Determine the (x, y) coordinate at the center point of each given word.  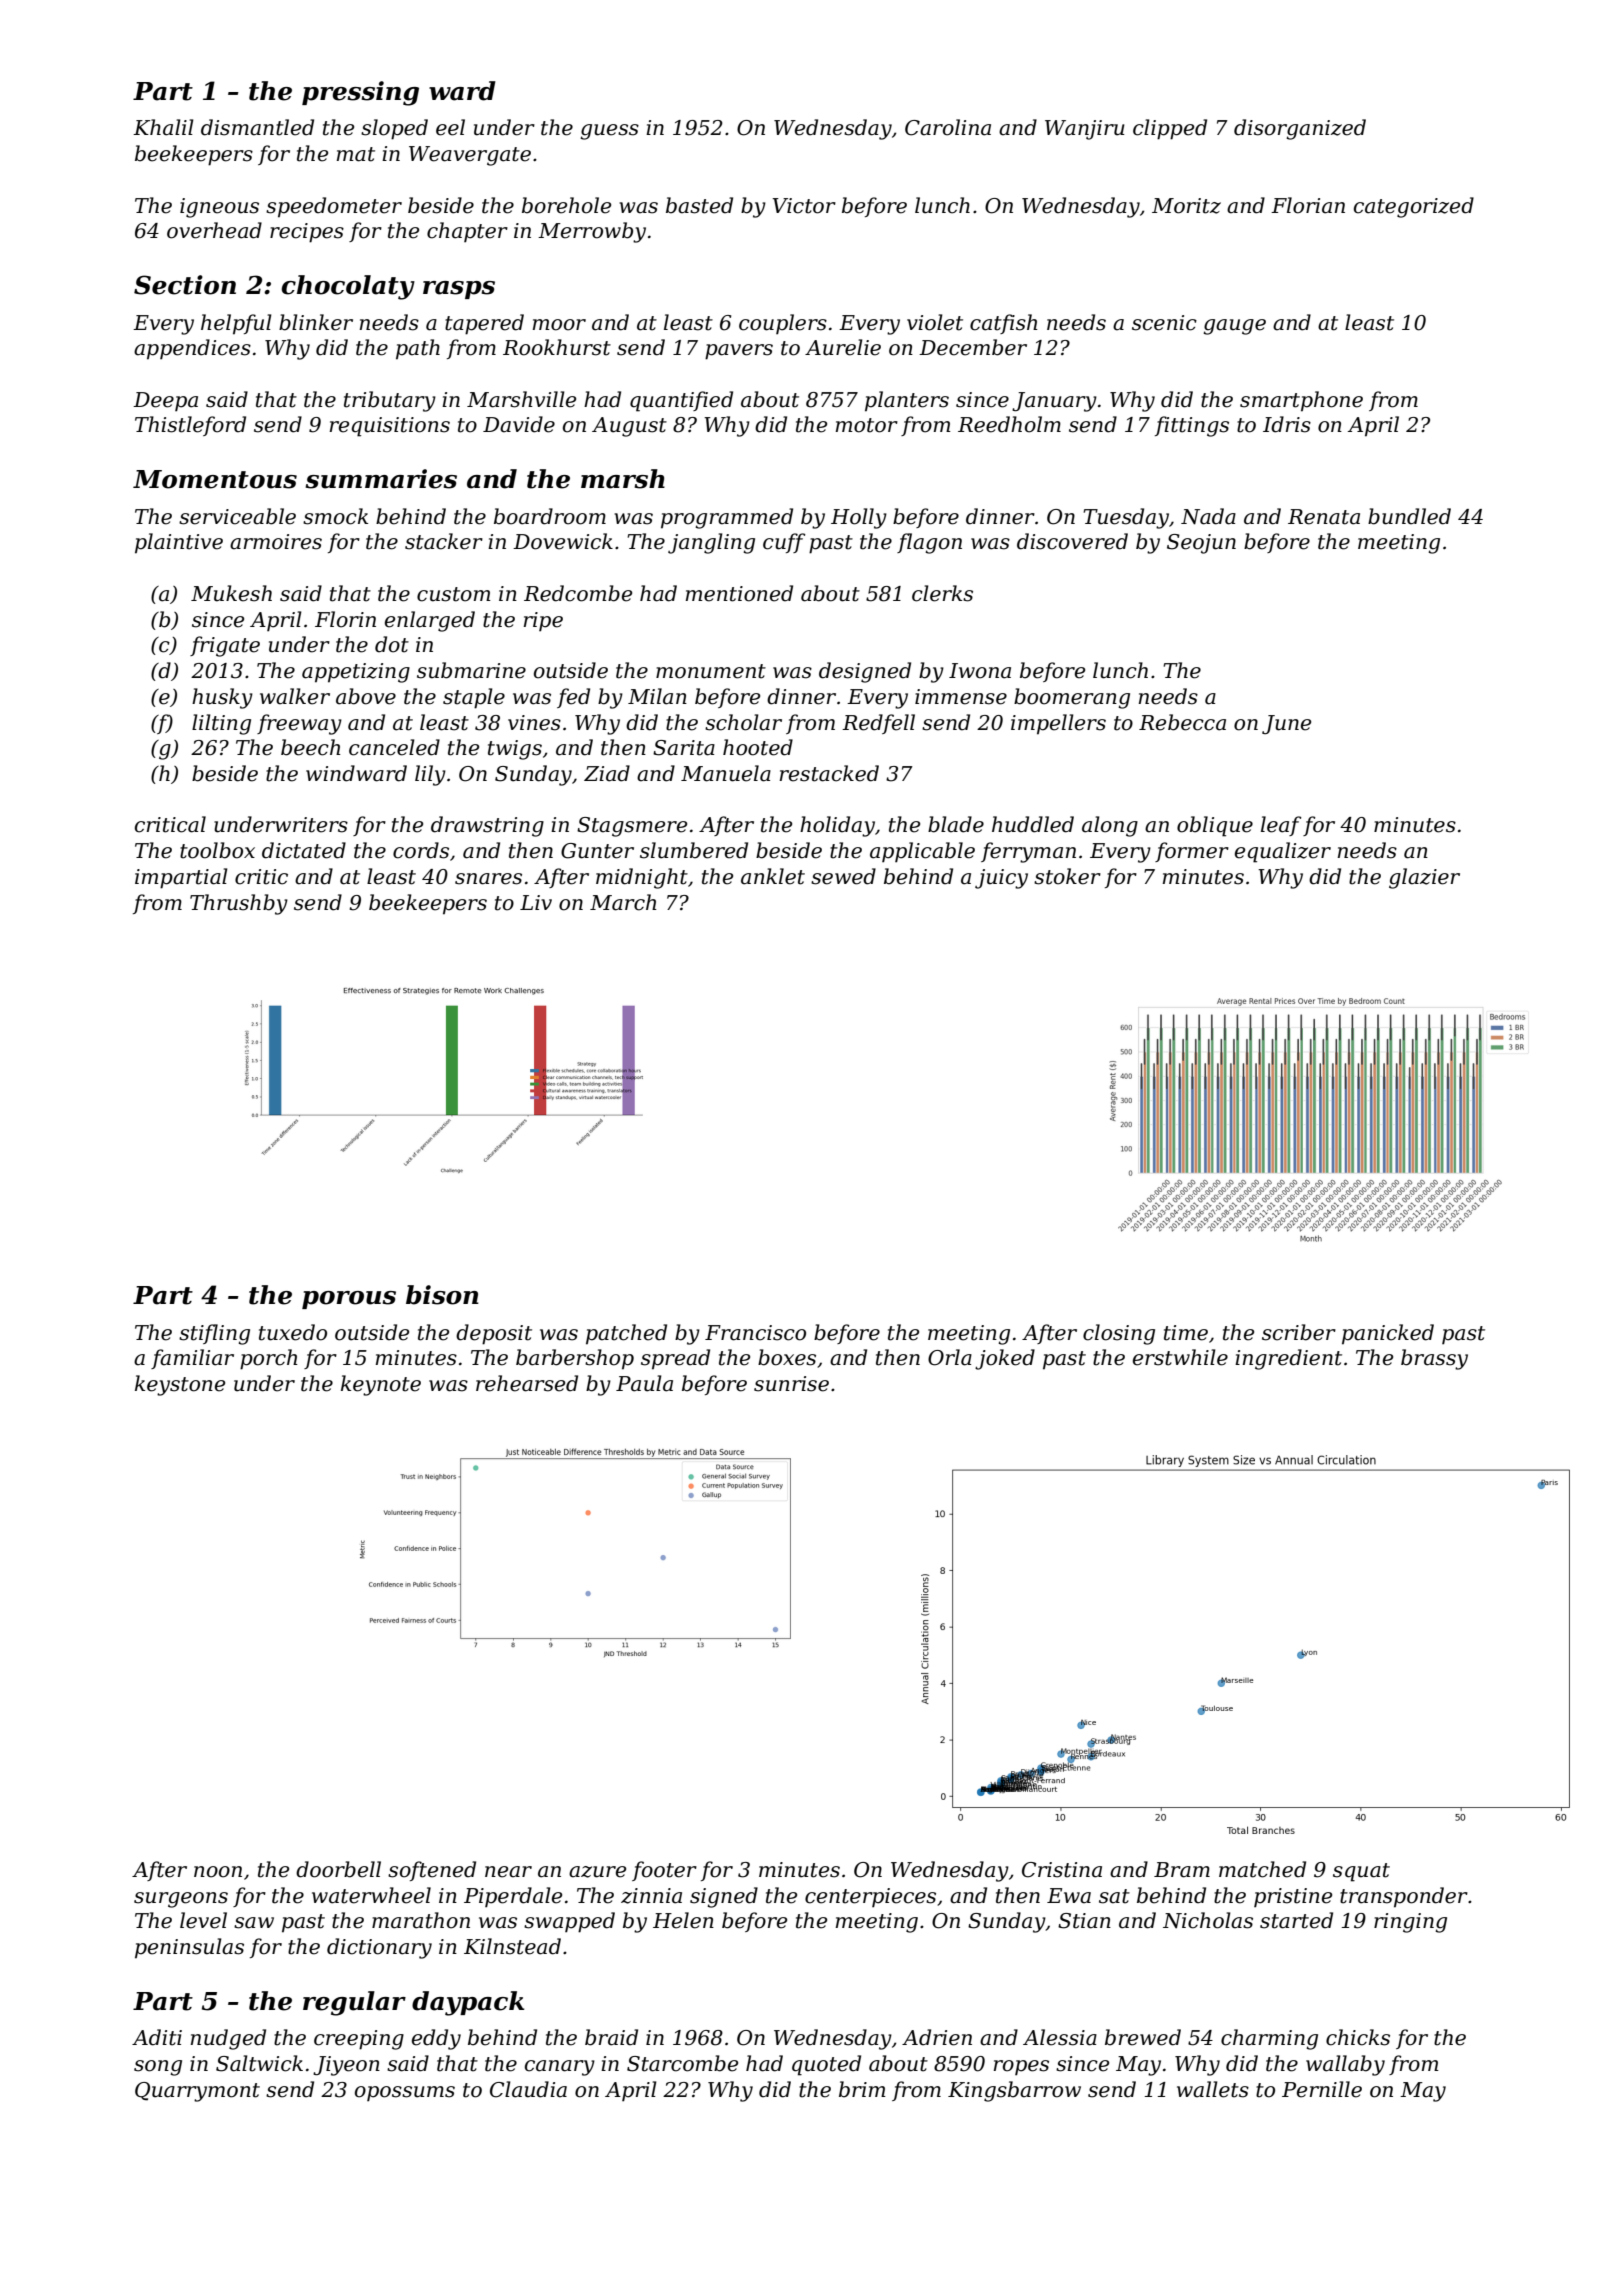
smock (335, 516)
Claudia (528, 2089)
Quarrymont (197, 2092)
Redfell (878, 724)
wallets (1213, 2089)
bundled (1409, 516)
